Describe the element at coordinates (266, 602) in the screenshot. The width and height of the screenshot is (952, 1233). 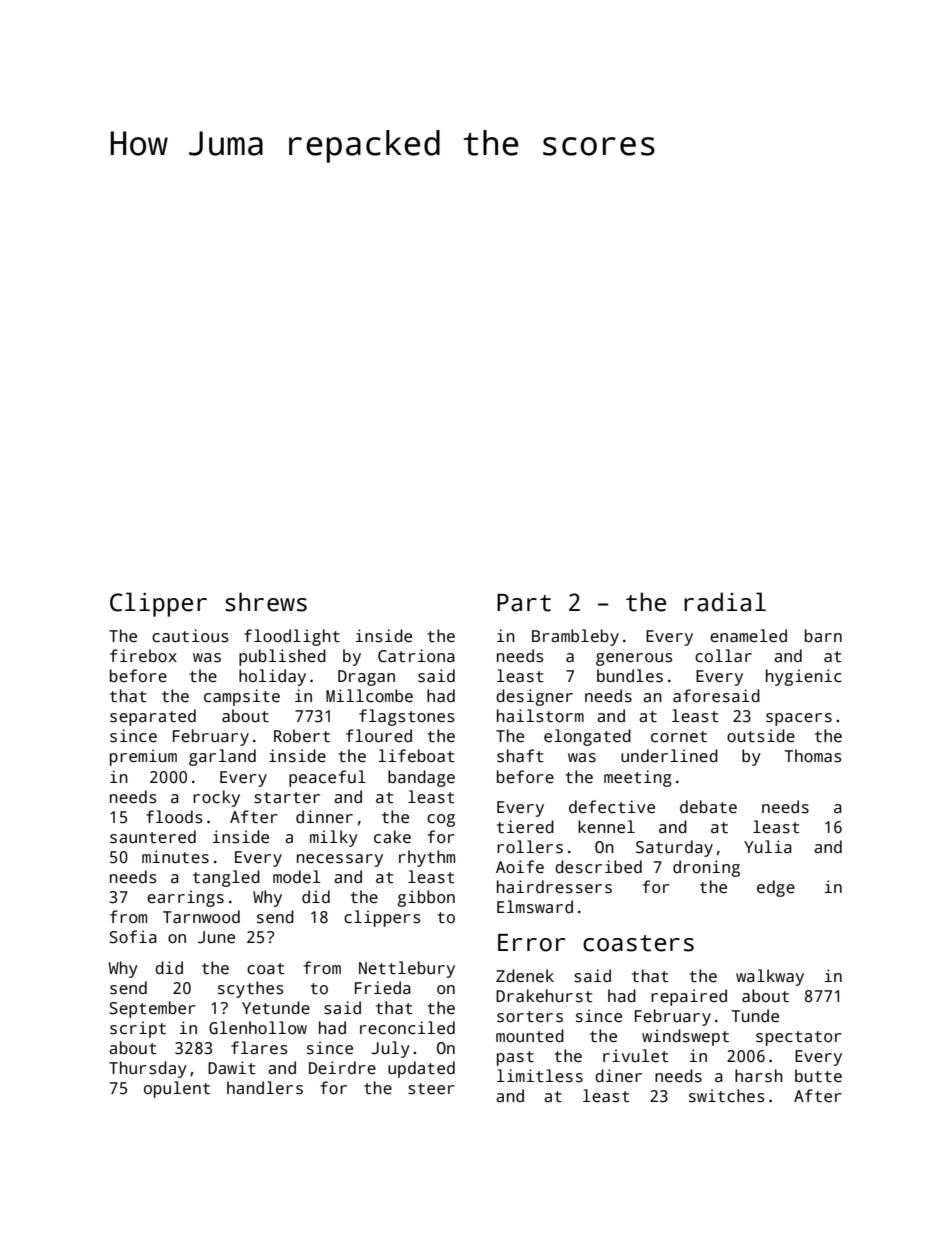
I see `shrews` at that location.
